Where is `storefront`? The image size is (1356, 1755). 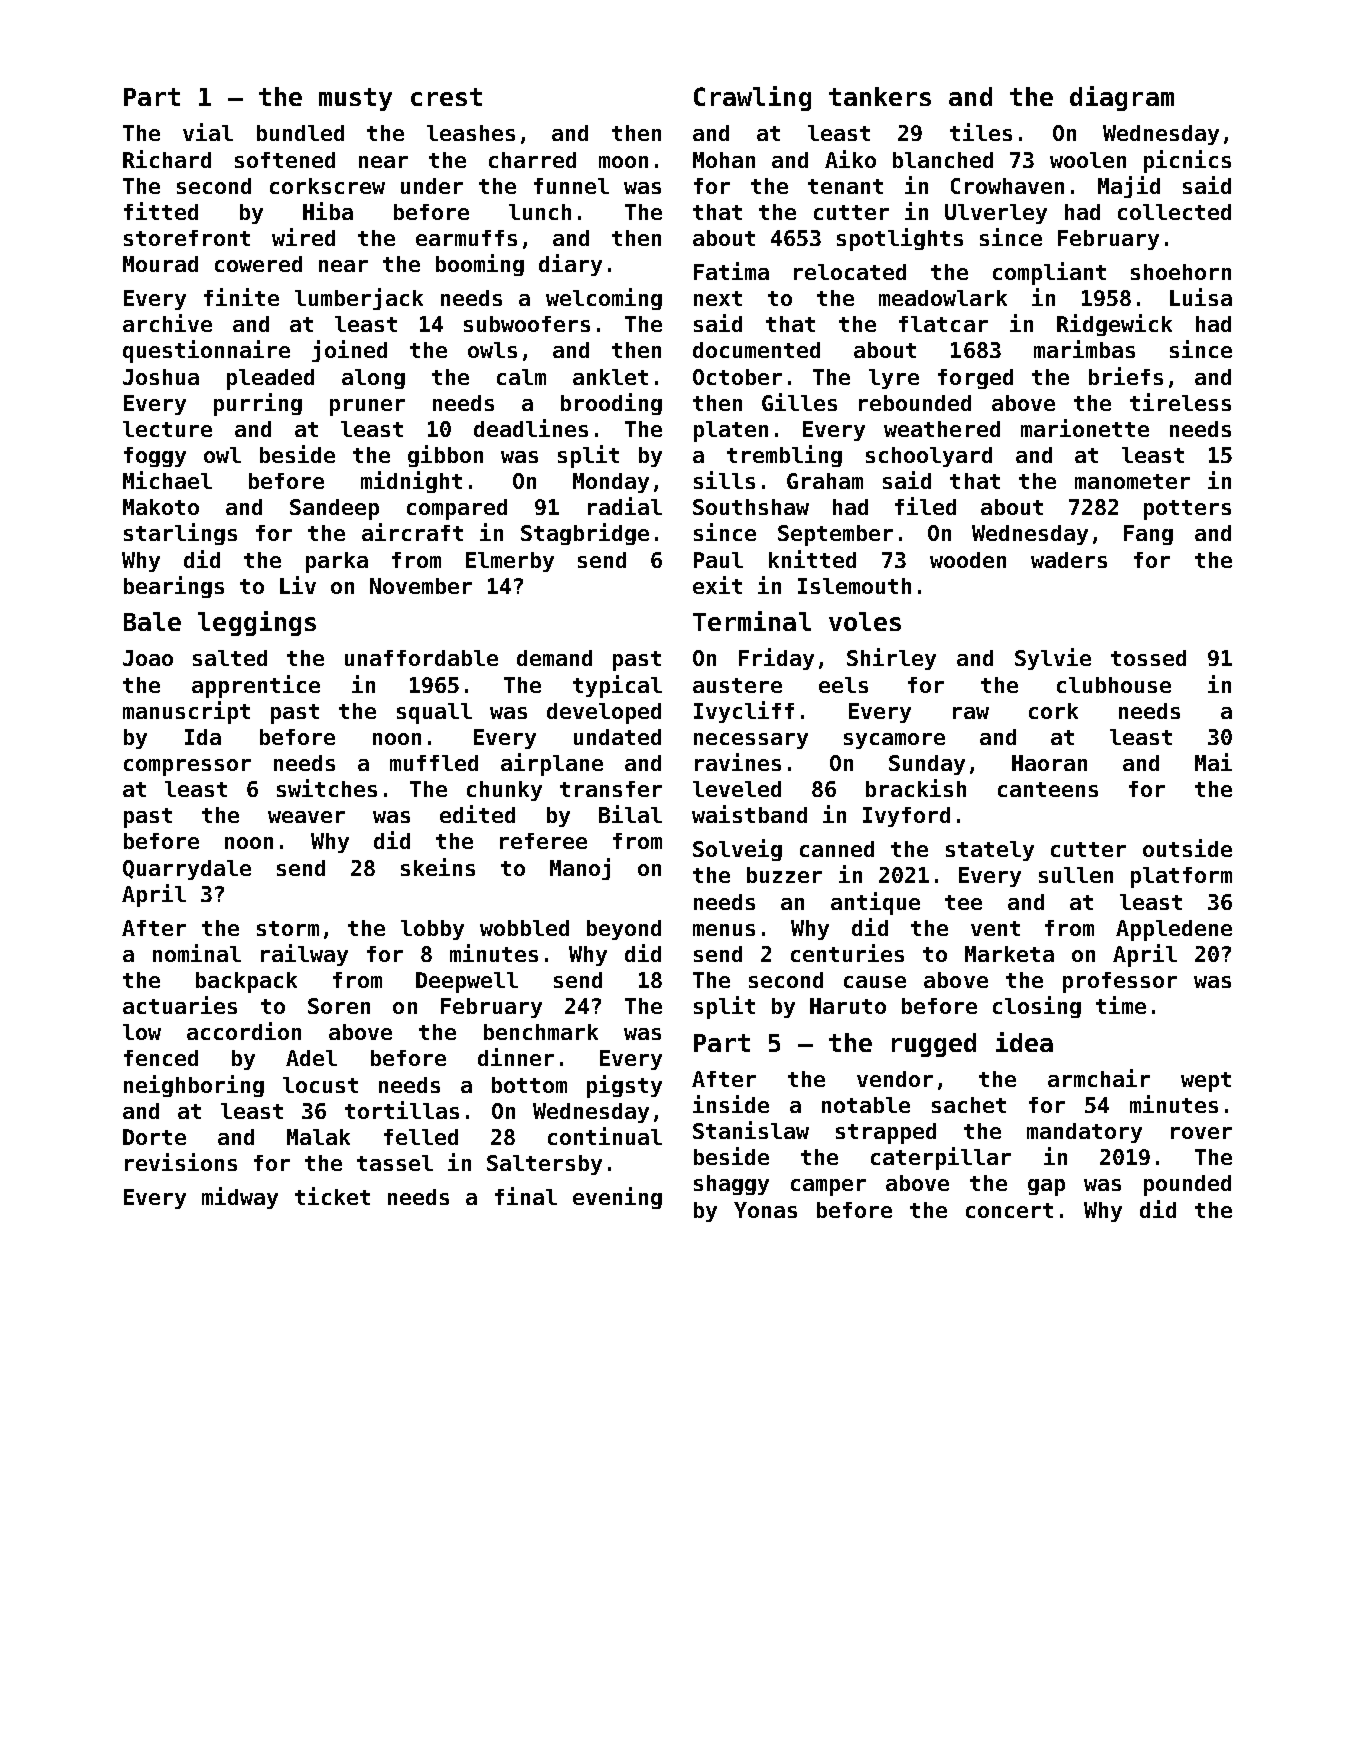 storefront is located at coordinates (187, 238).
